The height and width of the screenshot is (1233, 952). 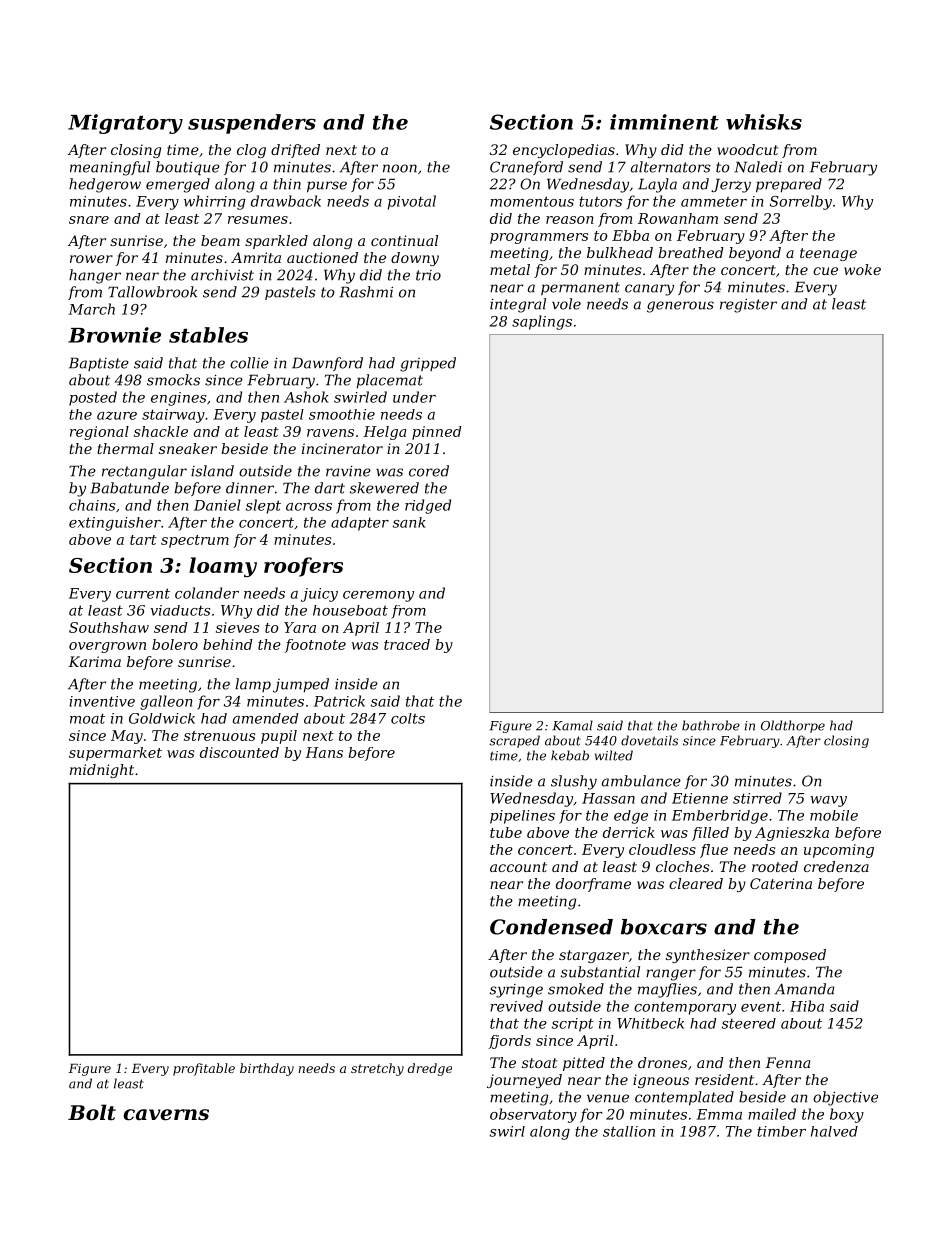 What do you see at coordinates (339, 701) in the screenshot?
I see `Patrick` at bounding box center [339, 701].
